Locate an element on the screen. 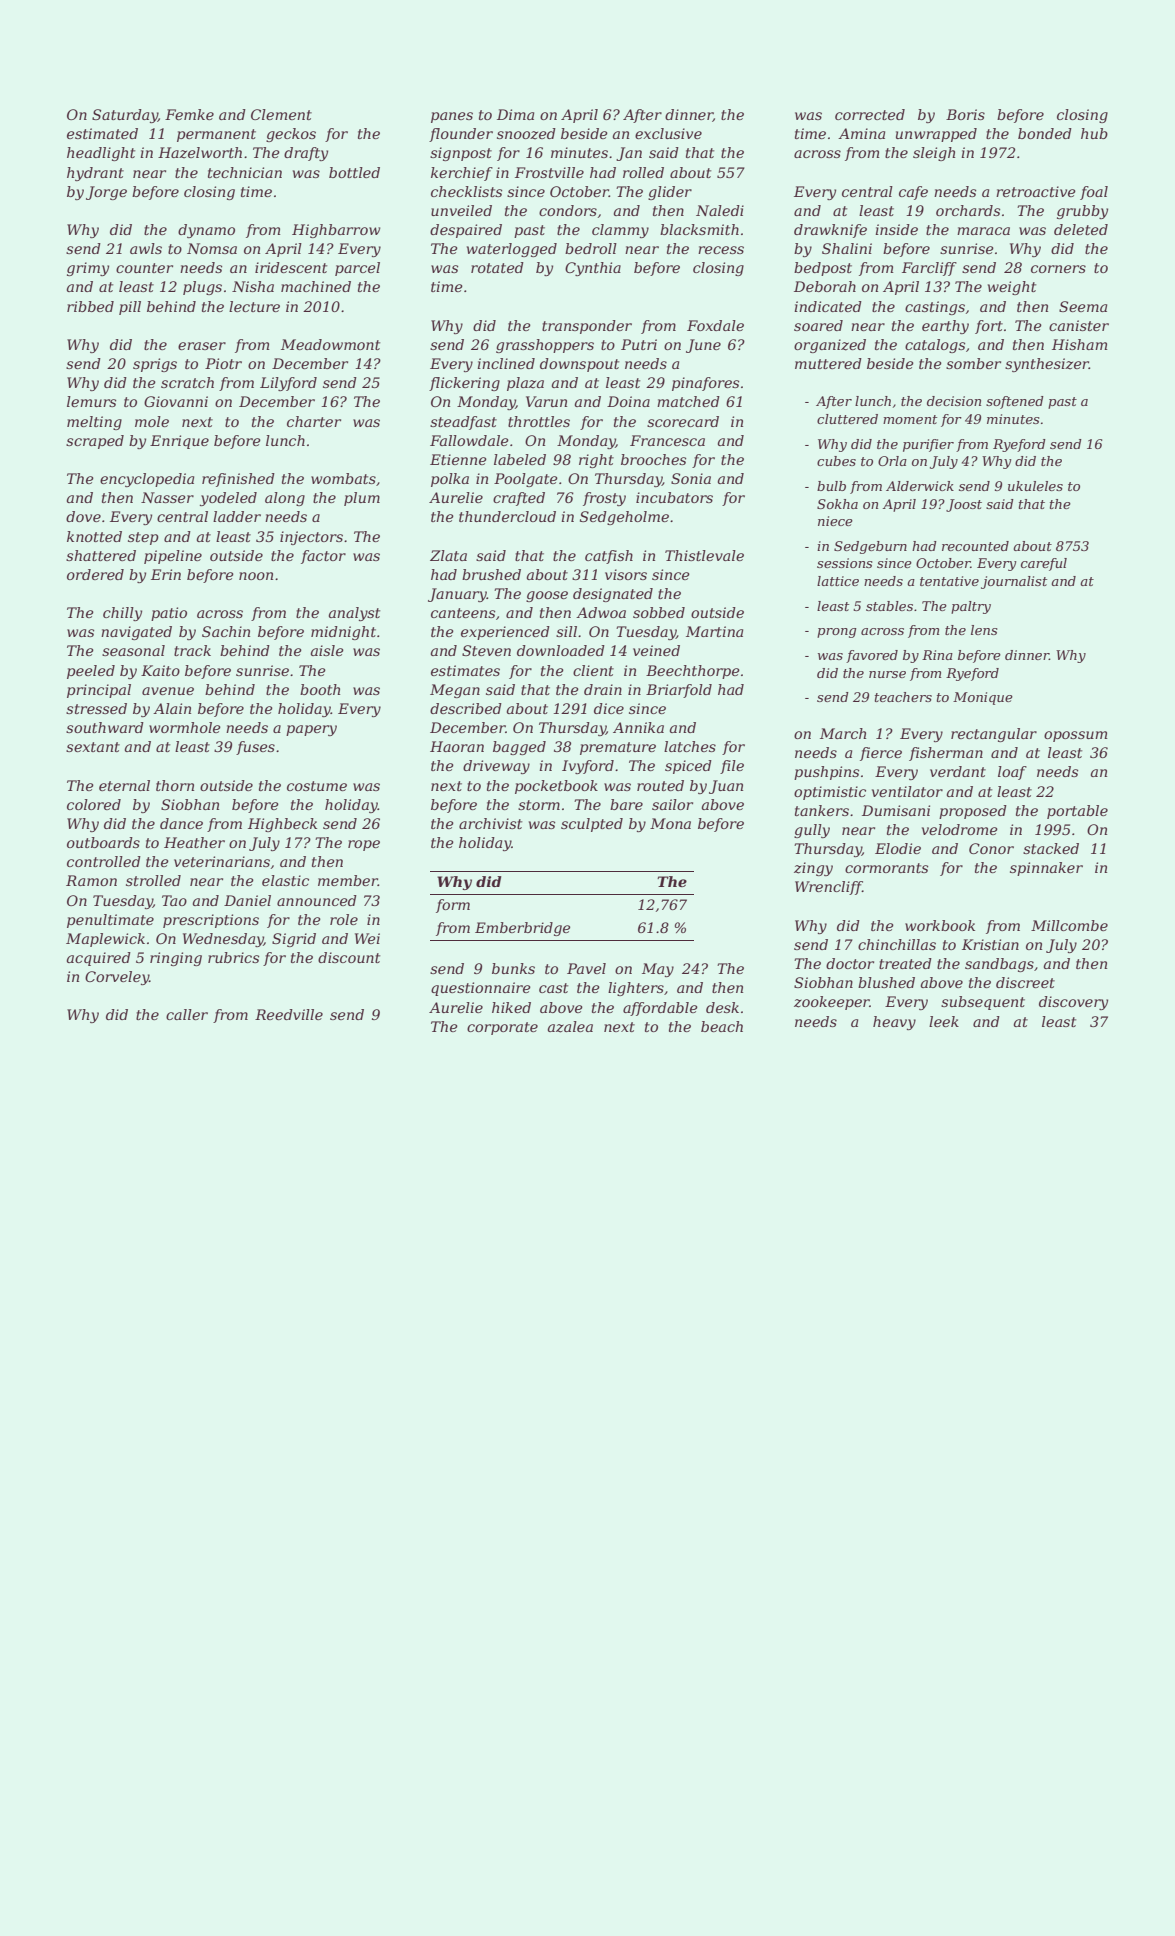 This screenshot has width=1175, height=1936. corners is located at coordinates (1058, 269).
